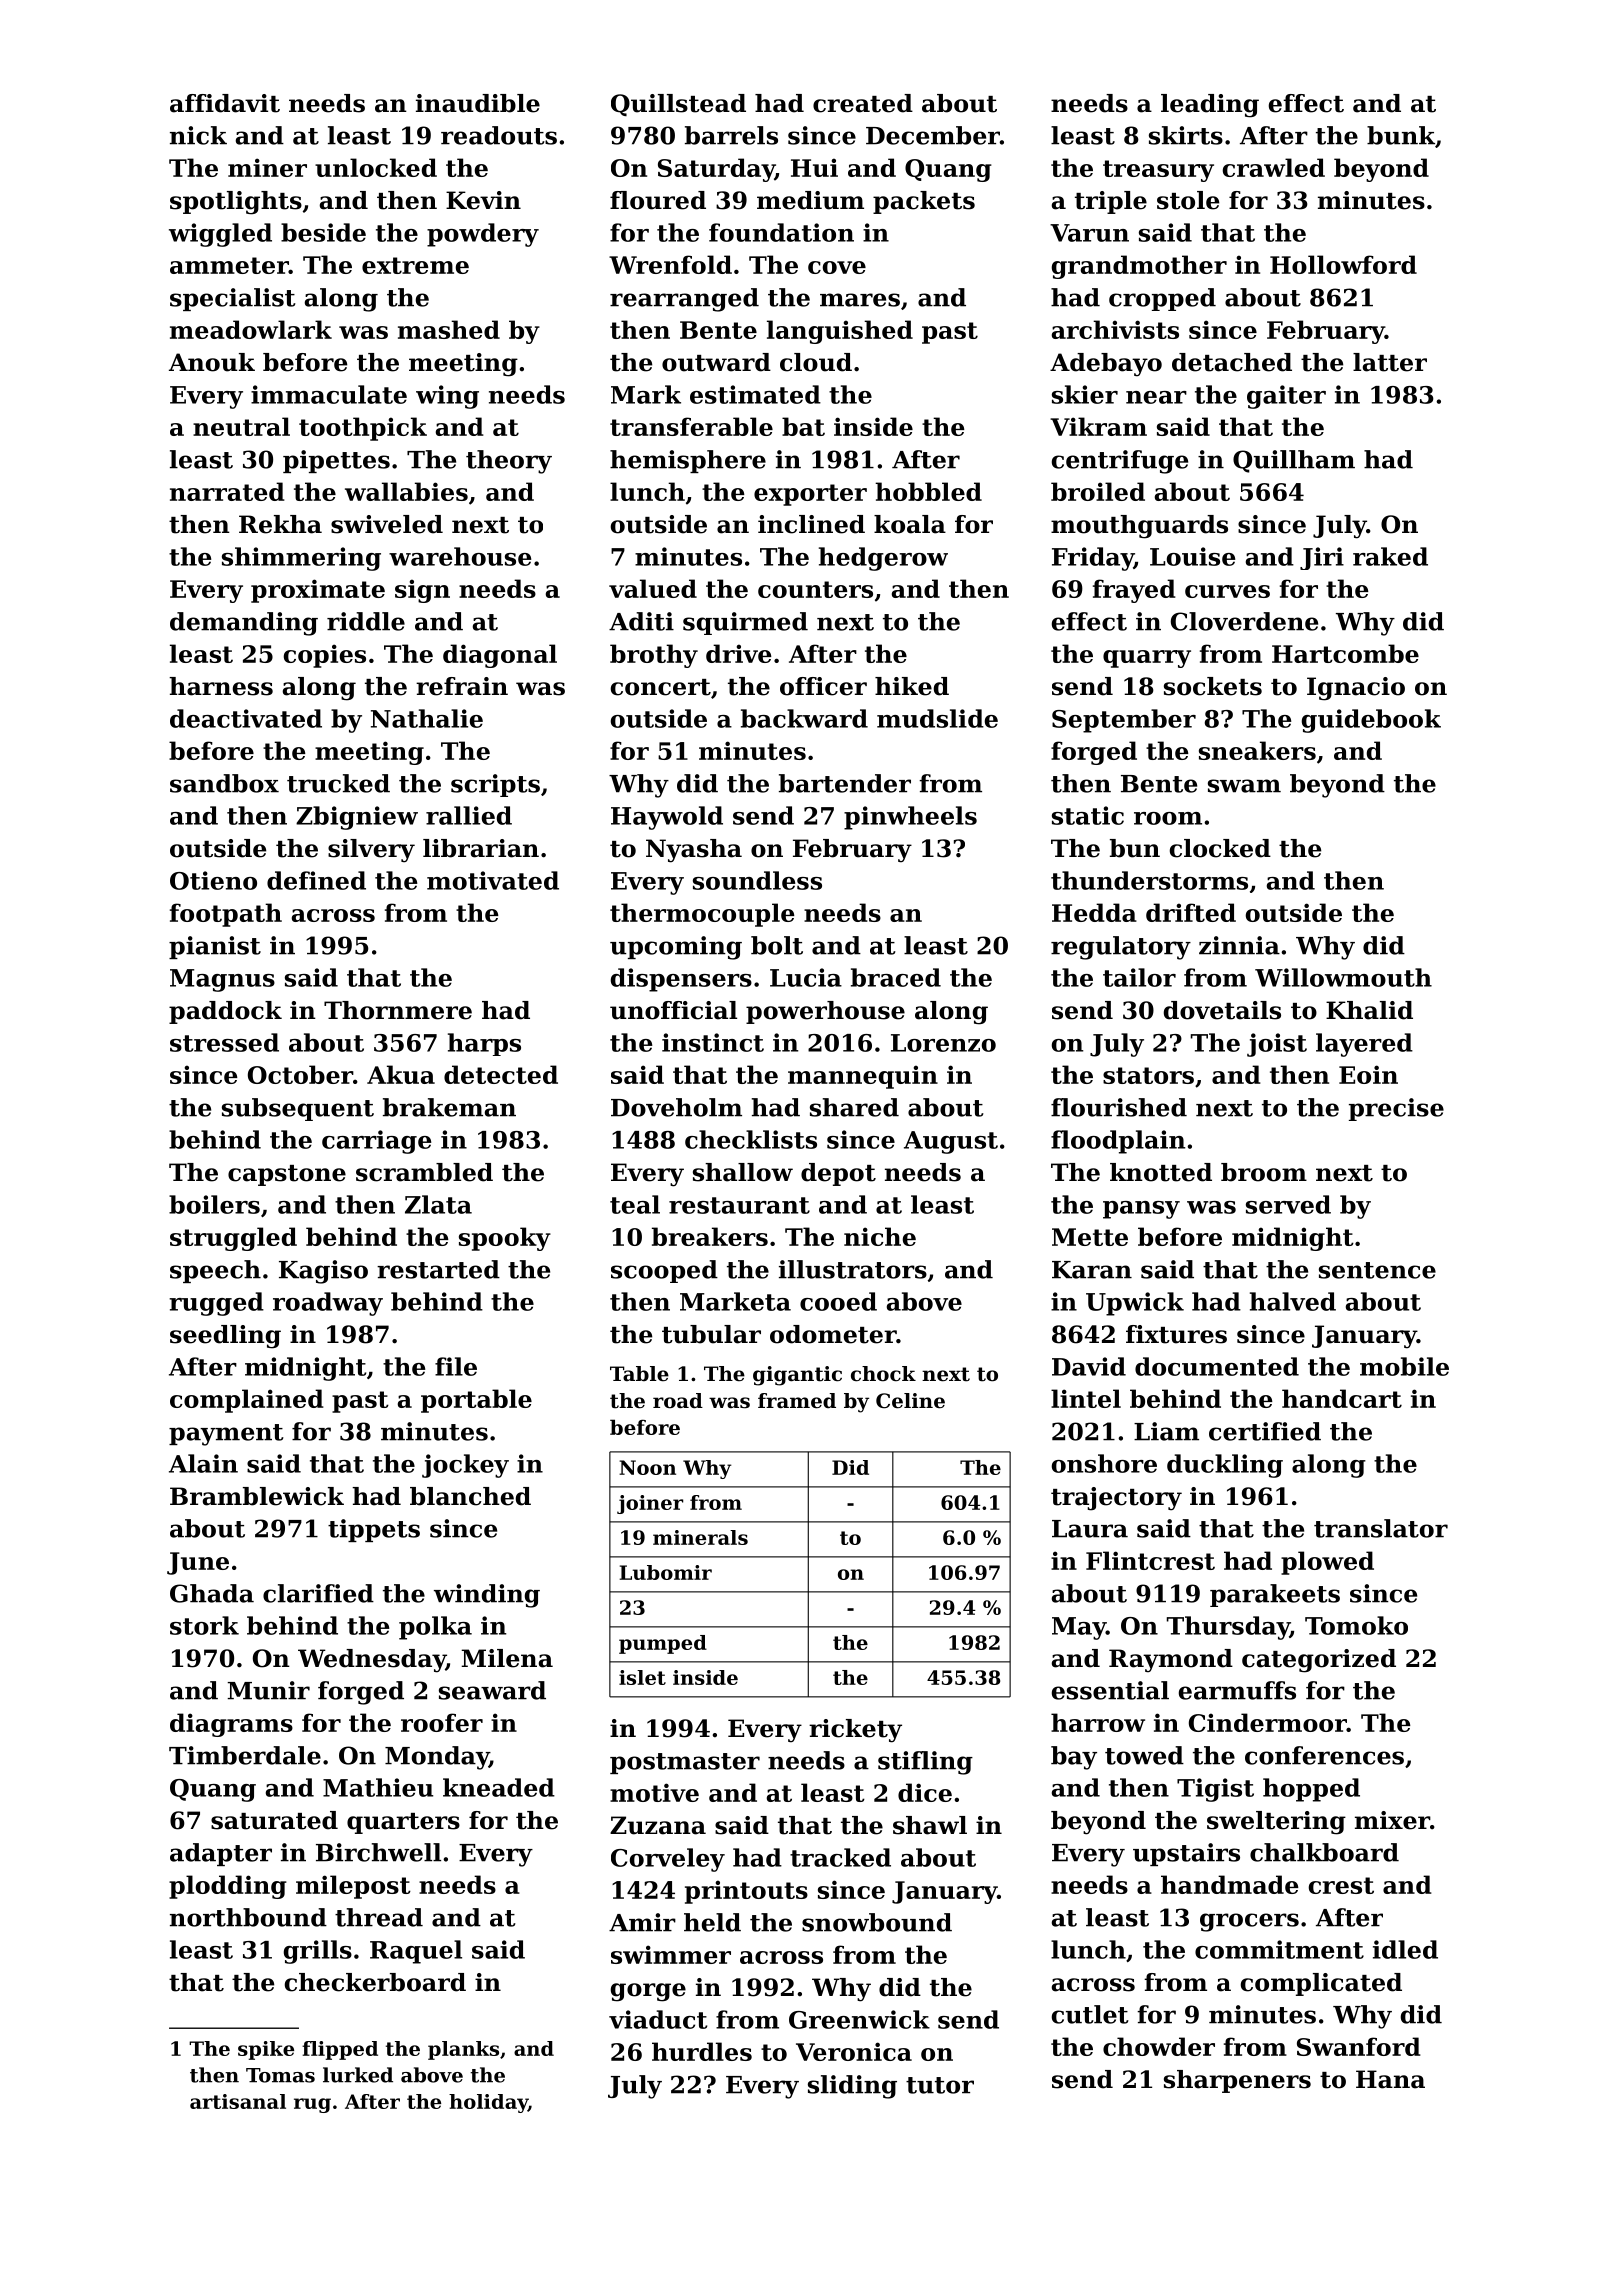  I want to click on rearranged, so click(684, 300).
